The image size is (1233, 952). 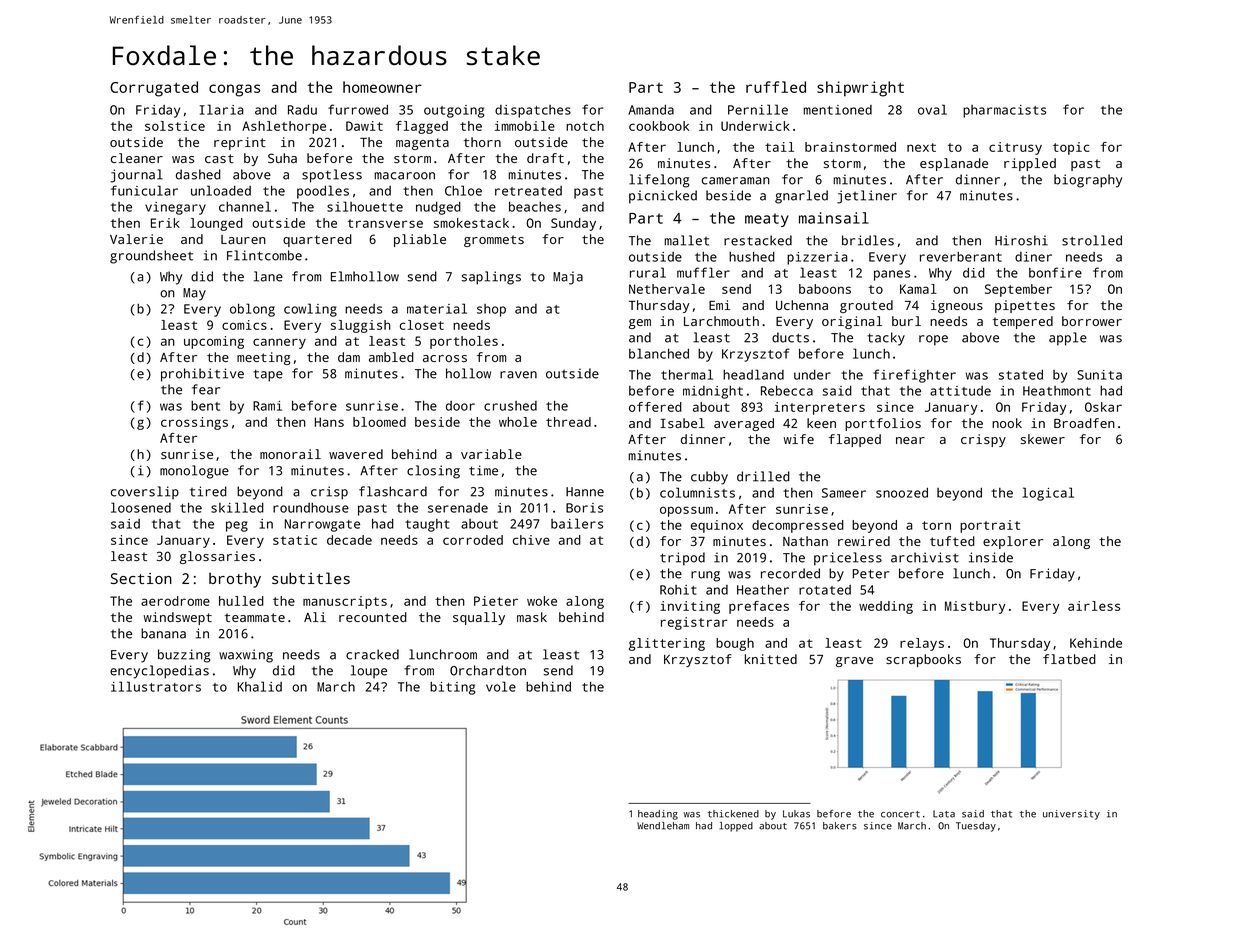 I want to click on crushed, so click(x=510, y=406).
